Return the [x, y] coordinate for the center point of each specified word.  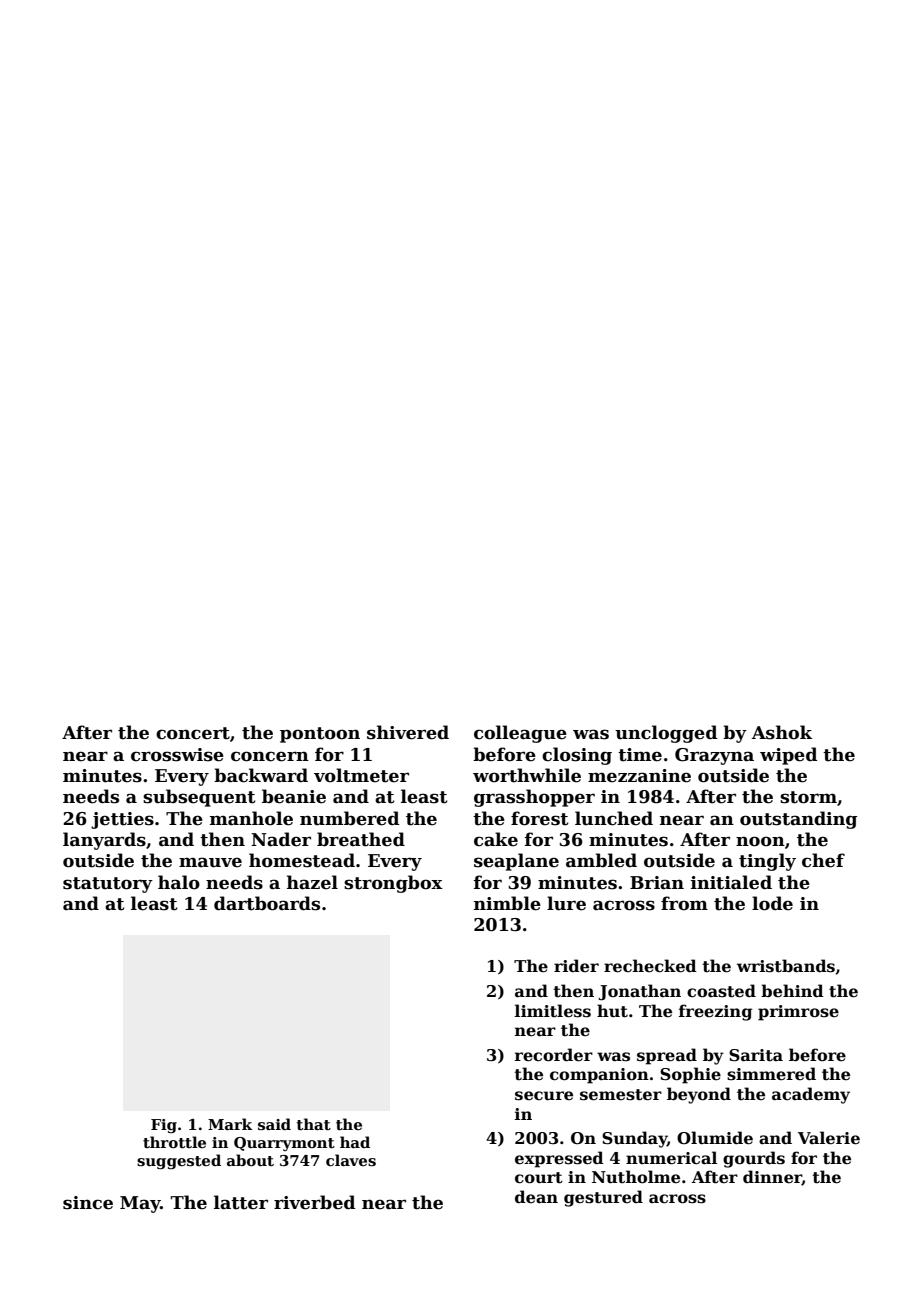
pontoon [320, 735]
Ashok [782, 732]
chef [823, 860]
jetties [122, 820]
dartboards [267, 903]
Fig [164, 1126]
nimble [507, 903]
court [539, 1178]
